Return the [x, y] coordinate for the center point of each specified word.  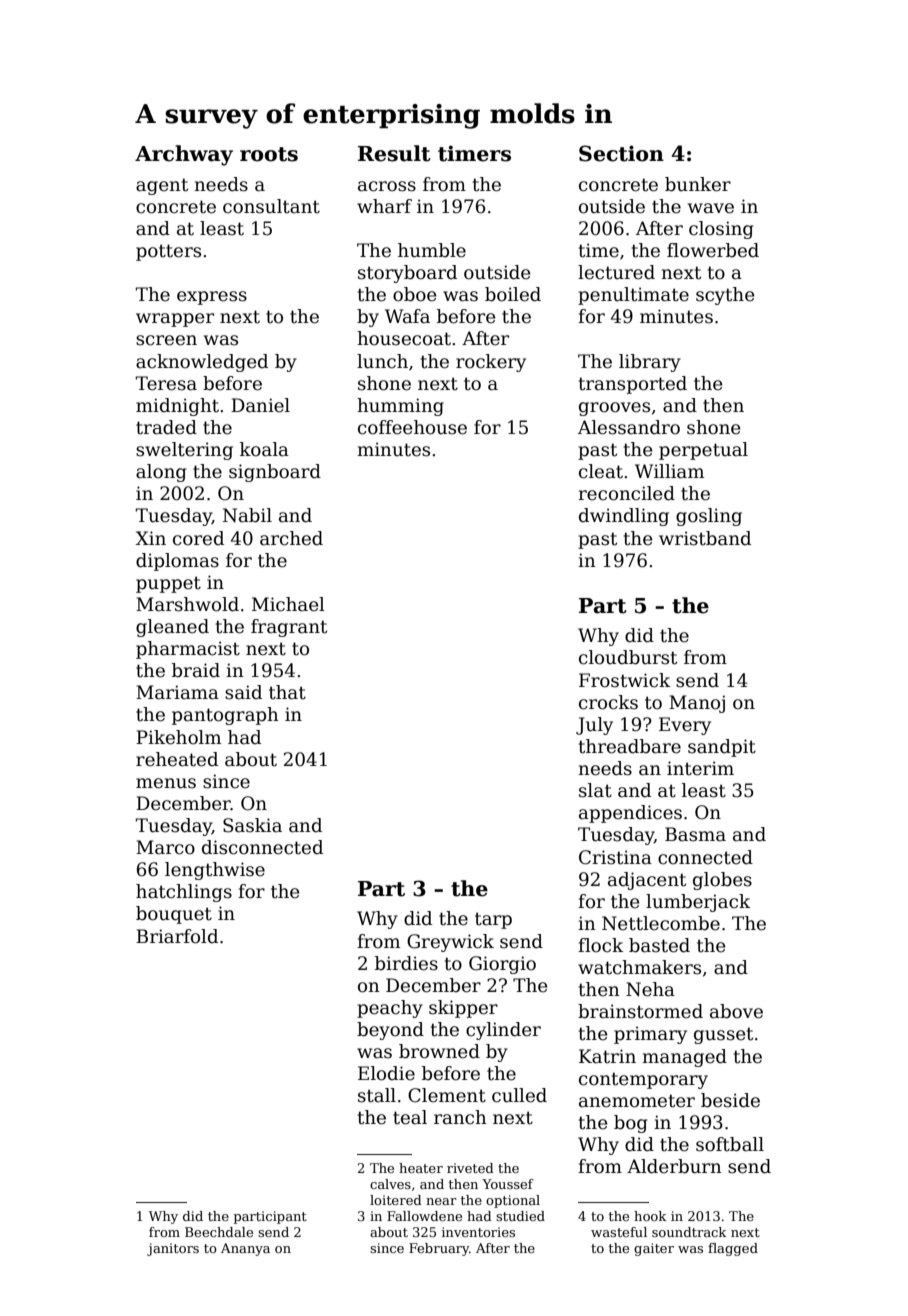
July [594, 726]
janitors [173, 1249]
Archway [184, 155]
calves [390, 1184]
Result [394, 153]
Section [621, 153]
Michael [288, 604]
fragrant [289, 628]
